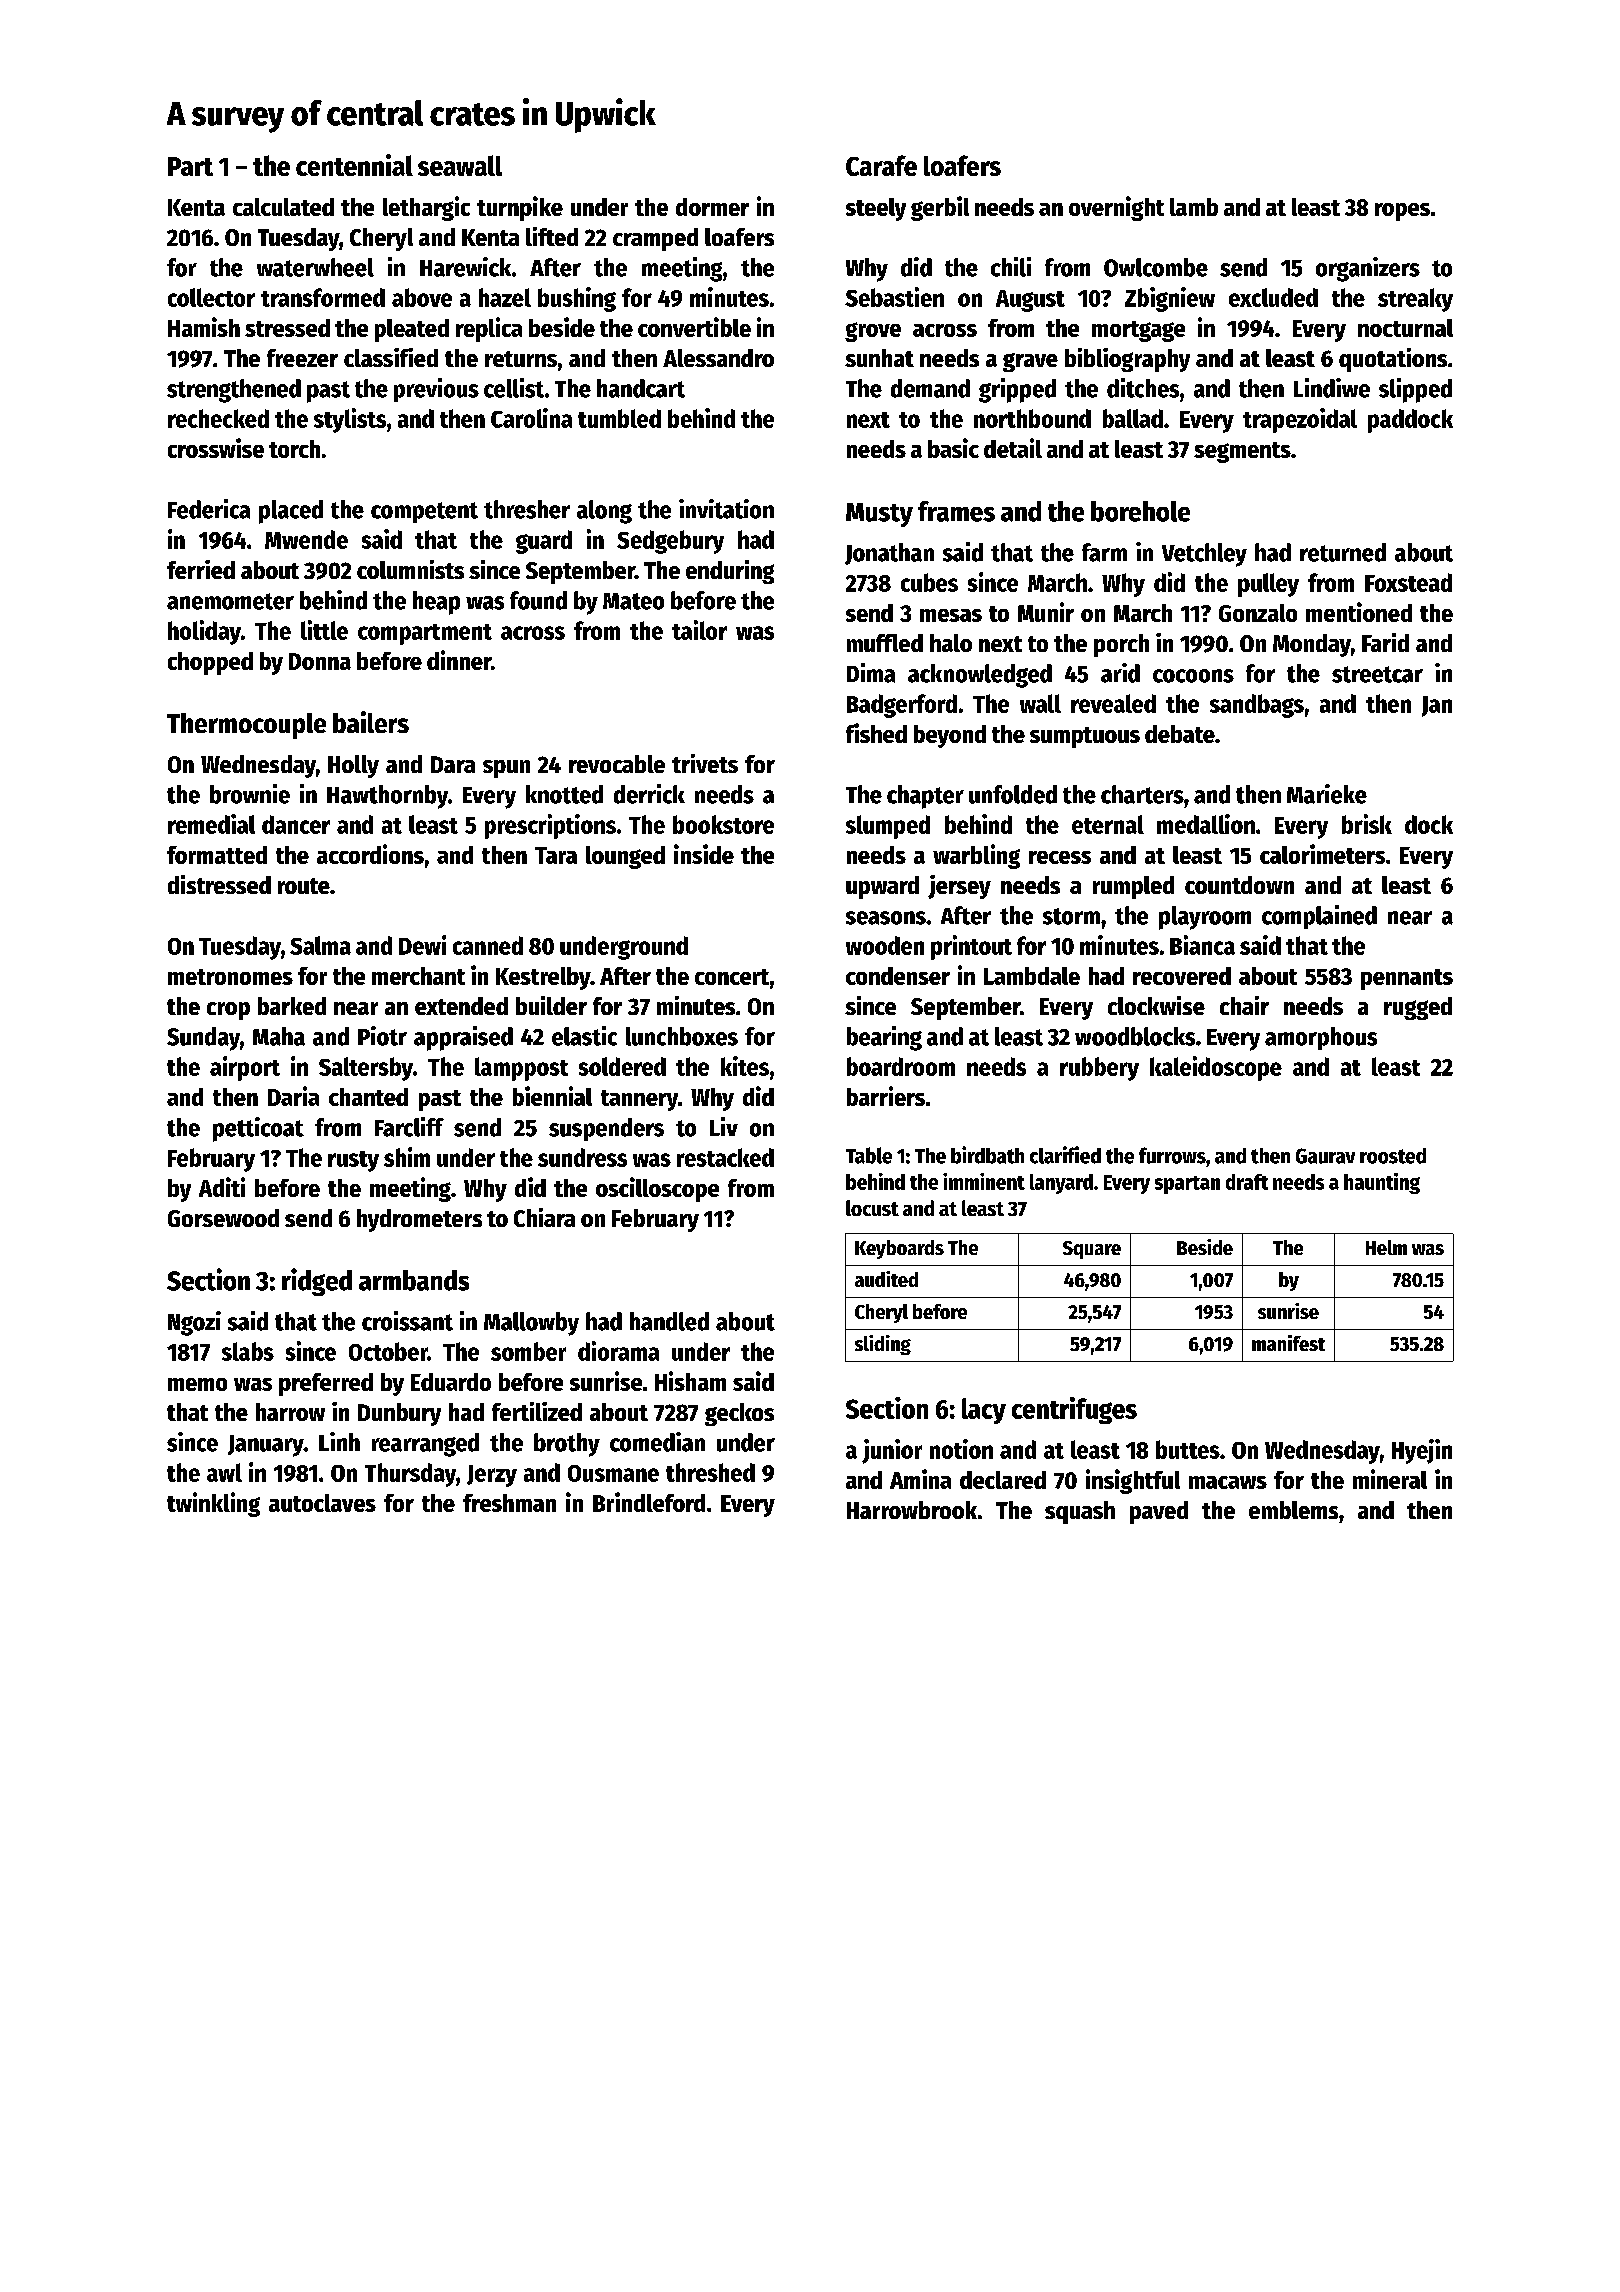 The width and height of the screenshot is (1620, 2292). Describe the element at coordinates (197, 1384) in the screenshot. I see `memo` at that location.
